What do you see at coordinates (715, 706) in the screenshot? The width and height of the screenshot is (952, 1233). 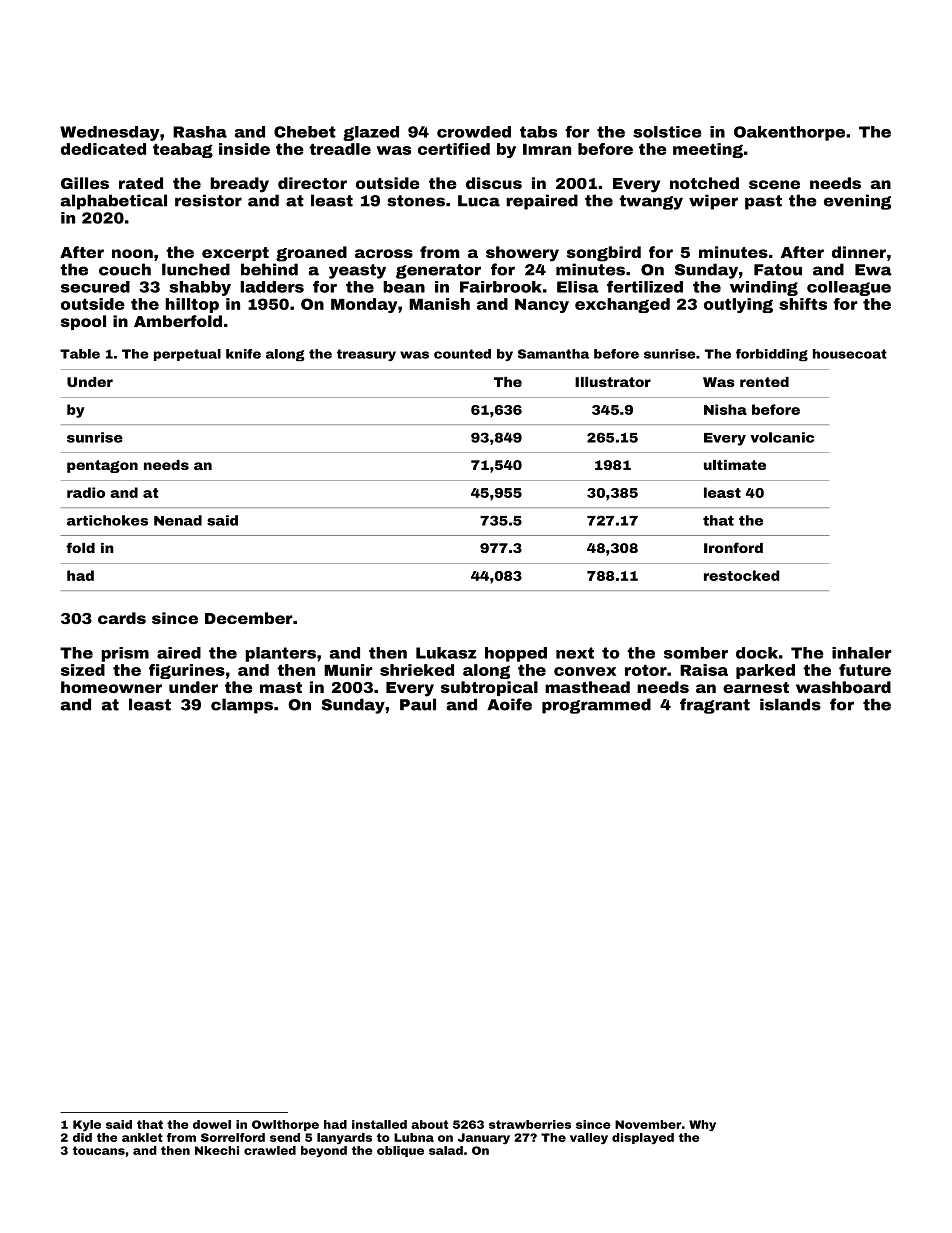 I see `fragrant` at bounding box center [715, 706].
